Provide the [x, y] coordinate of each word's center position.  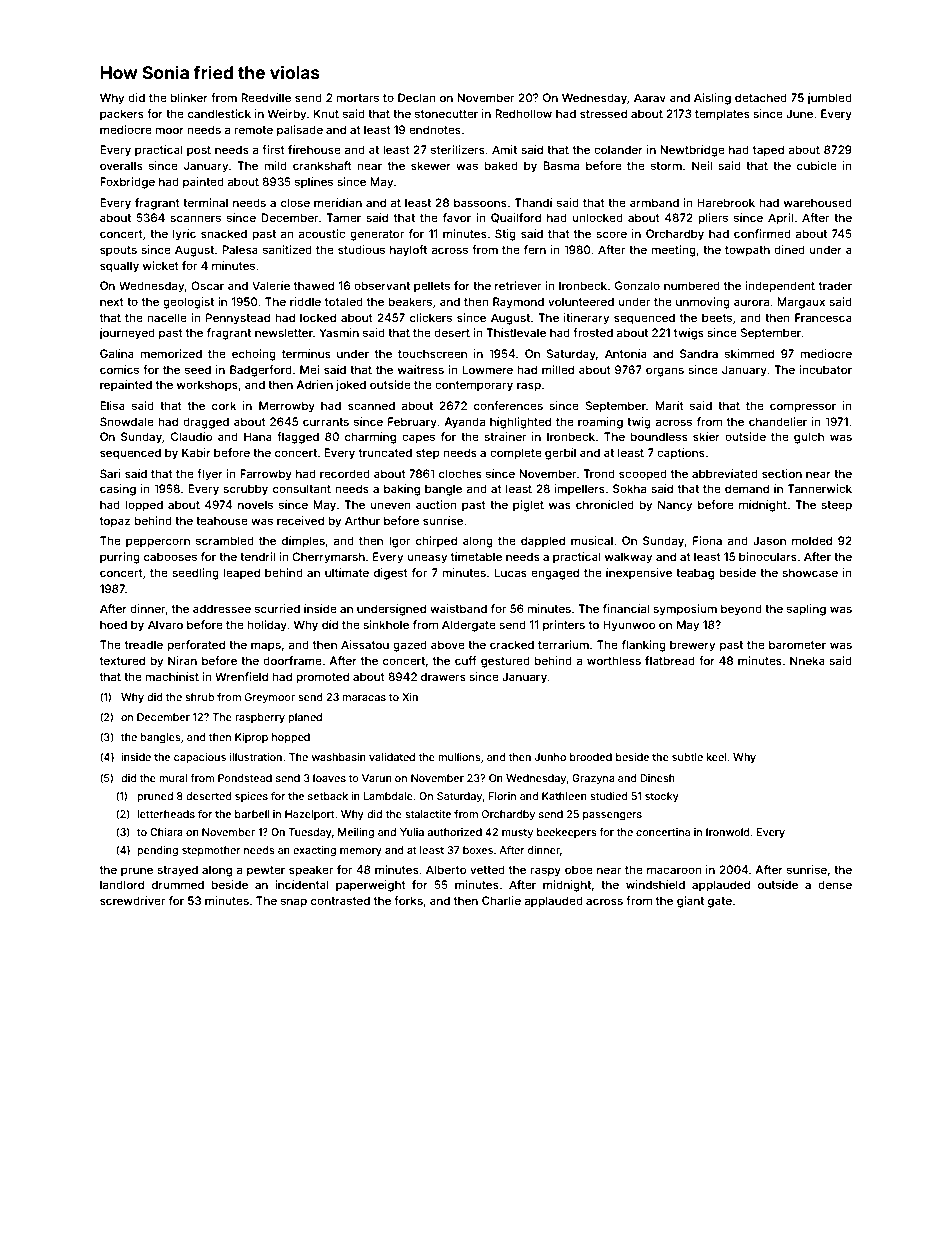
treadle [144, 644]
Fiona [707, 540]
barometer [797, 644]
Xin [410, 697]
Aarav [650, 97]
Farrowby [266, 475]
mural [173, 778]
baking [402, 490]
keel [716, 757]
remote [253, 130]
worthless [614, 660]
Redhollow [523, 113]
